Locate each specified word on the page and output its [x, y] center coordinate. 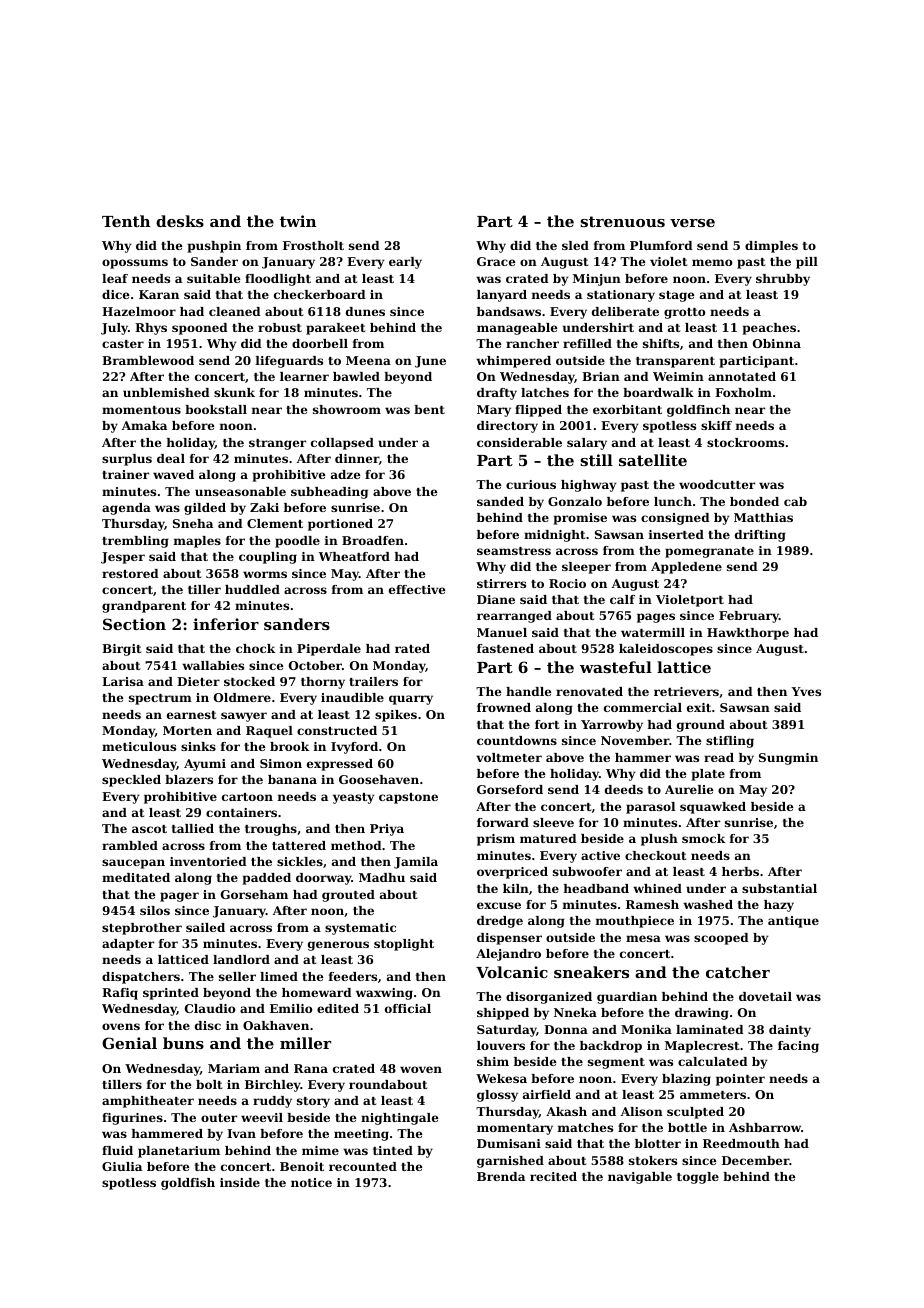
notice [311, 1182]
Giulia [122, 1166]
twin [298, 221]
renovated [589, 691]
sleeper [586, 568]
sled [575, 245]
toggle [698, 1178]
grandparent [144, 607]
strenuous [622, 221]
